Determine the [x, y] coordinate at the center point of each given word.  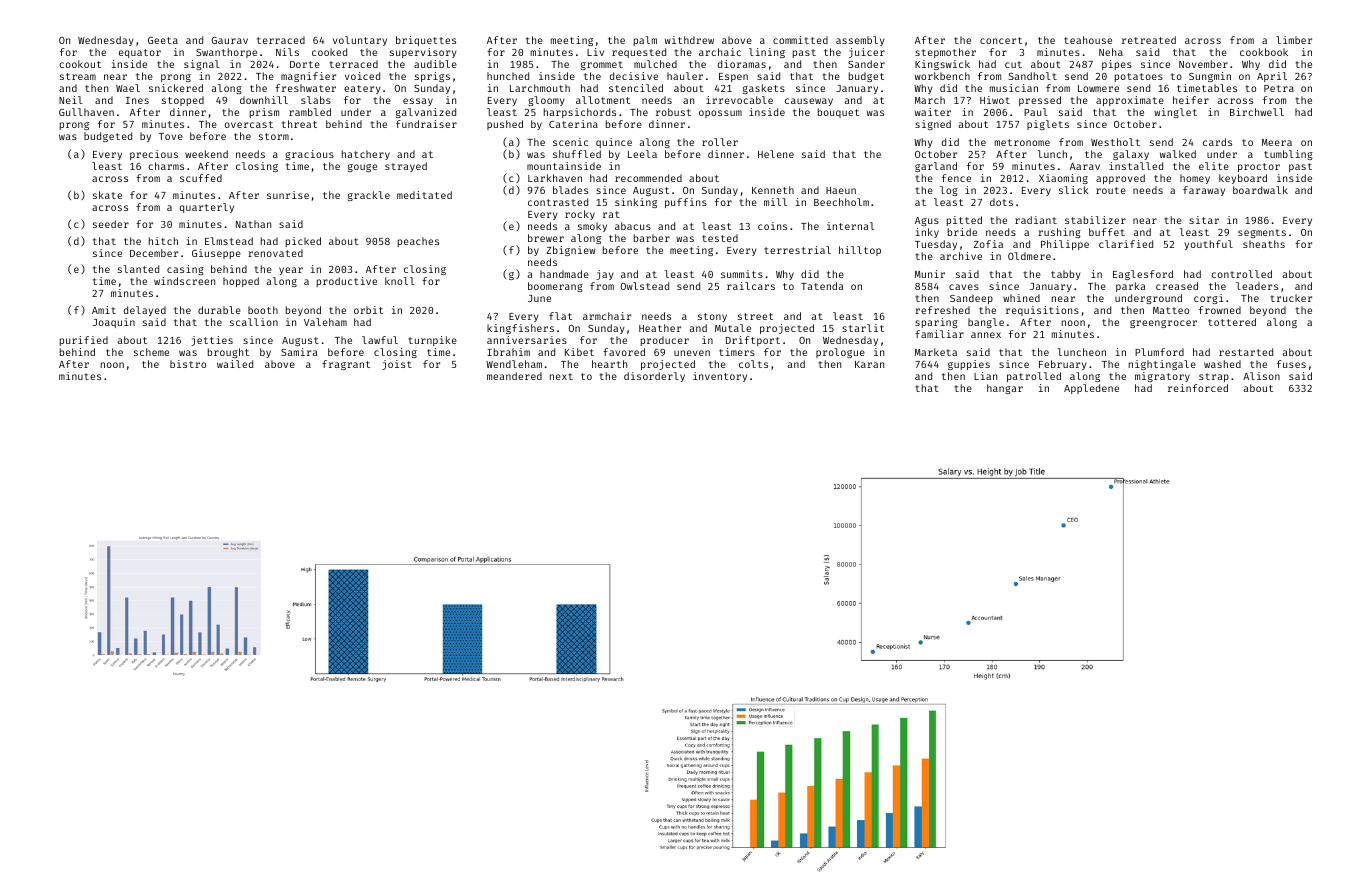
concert [1001, 40]
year [291, 271]
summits [742, 274]
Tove [171, 136]
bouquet [838, 113]
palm [645, 41]
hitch [163, 241]
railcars [751, 286]
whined [1021, 298]
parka [1130, 287]
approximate [1130, 101]
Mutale [733, 328]
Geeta [163, 40]
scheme [151, 352]
